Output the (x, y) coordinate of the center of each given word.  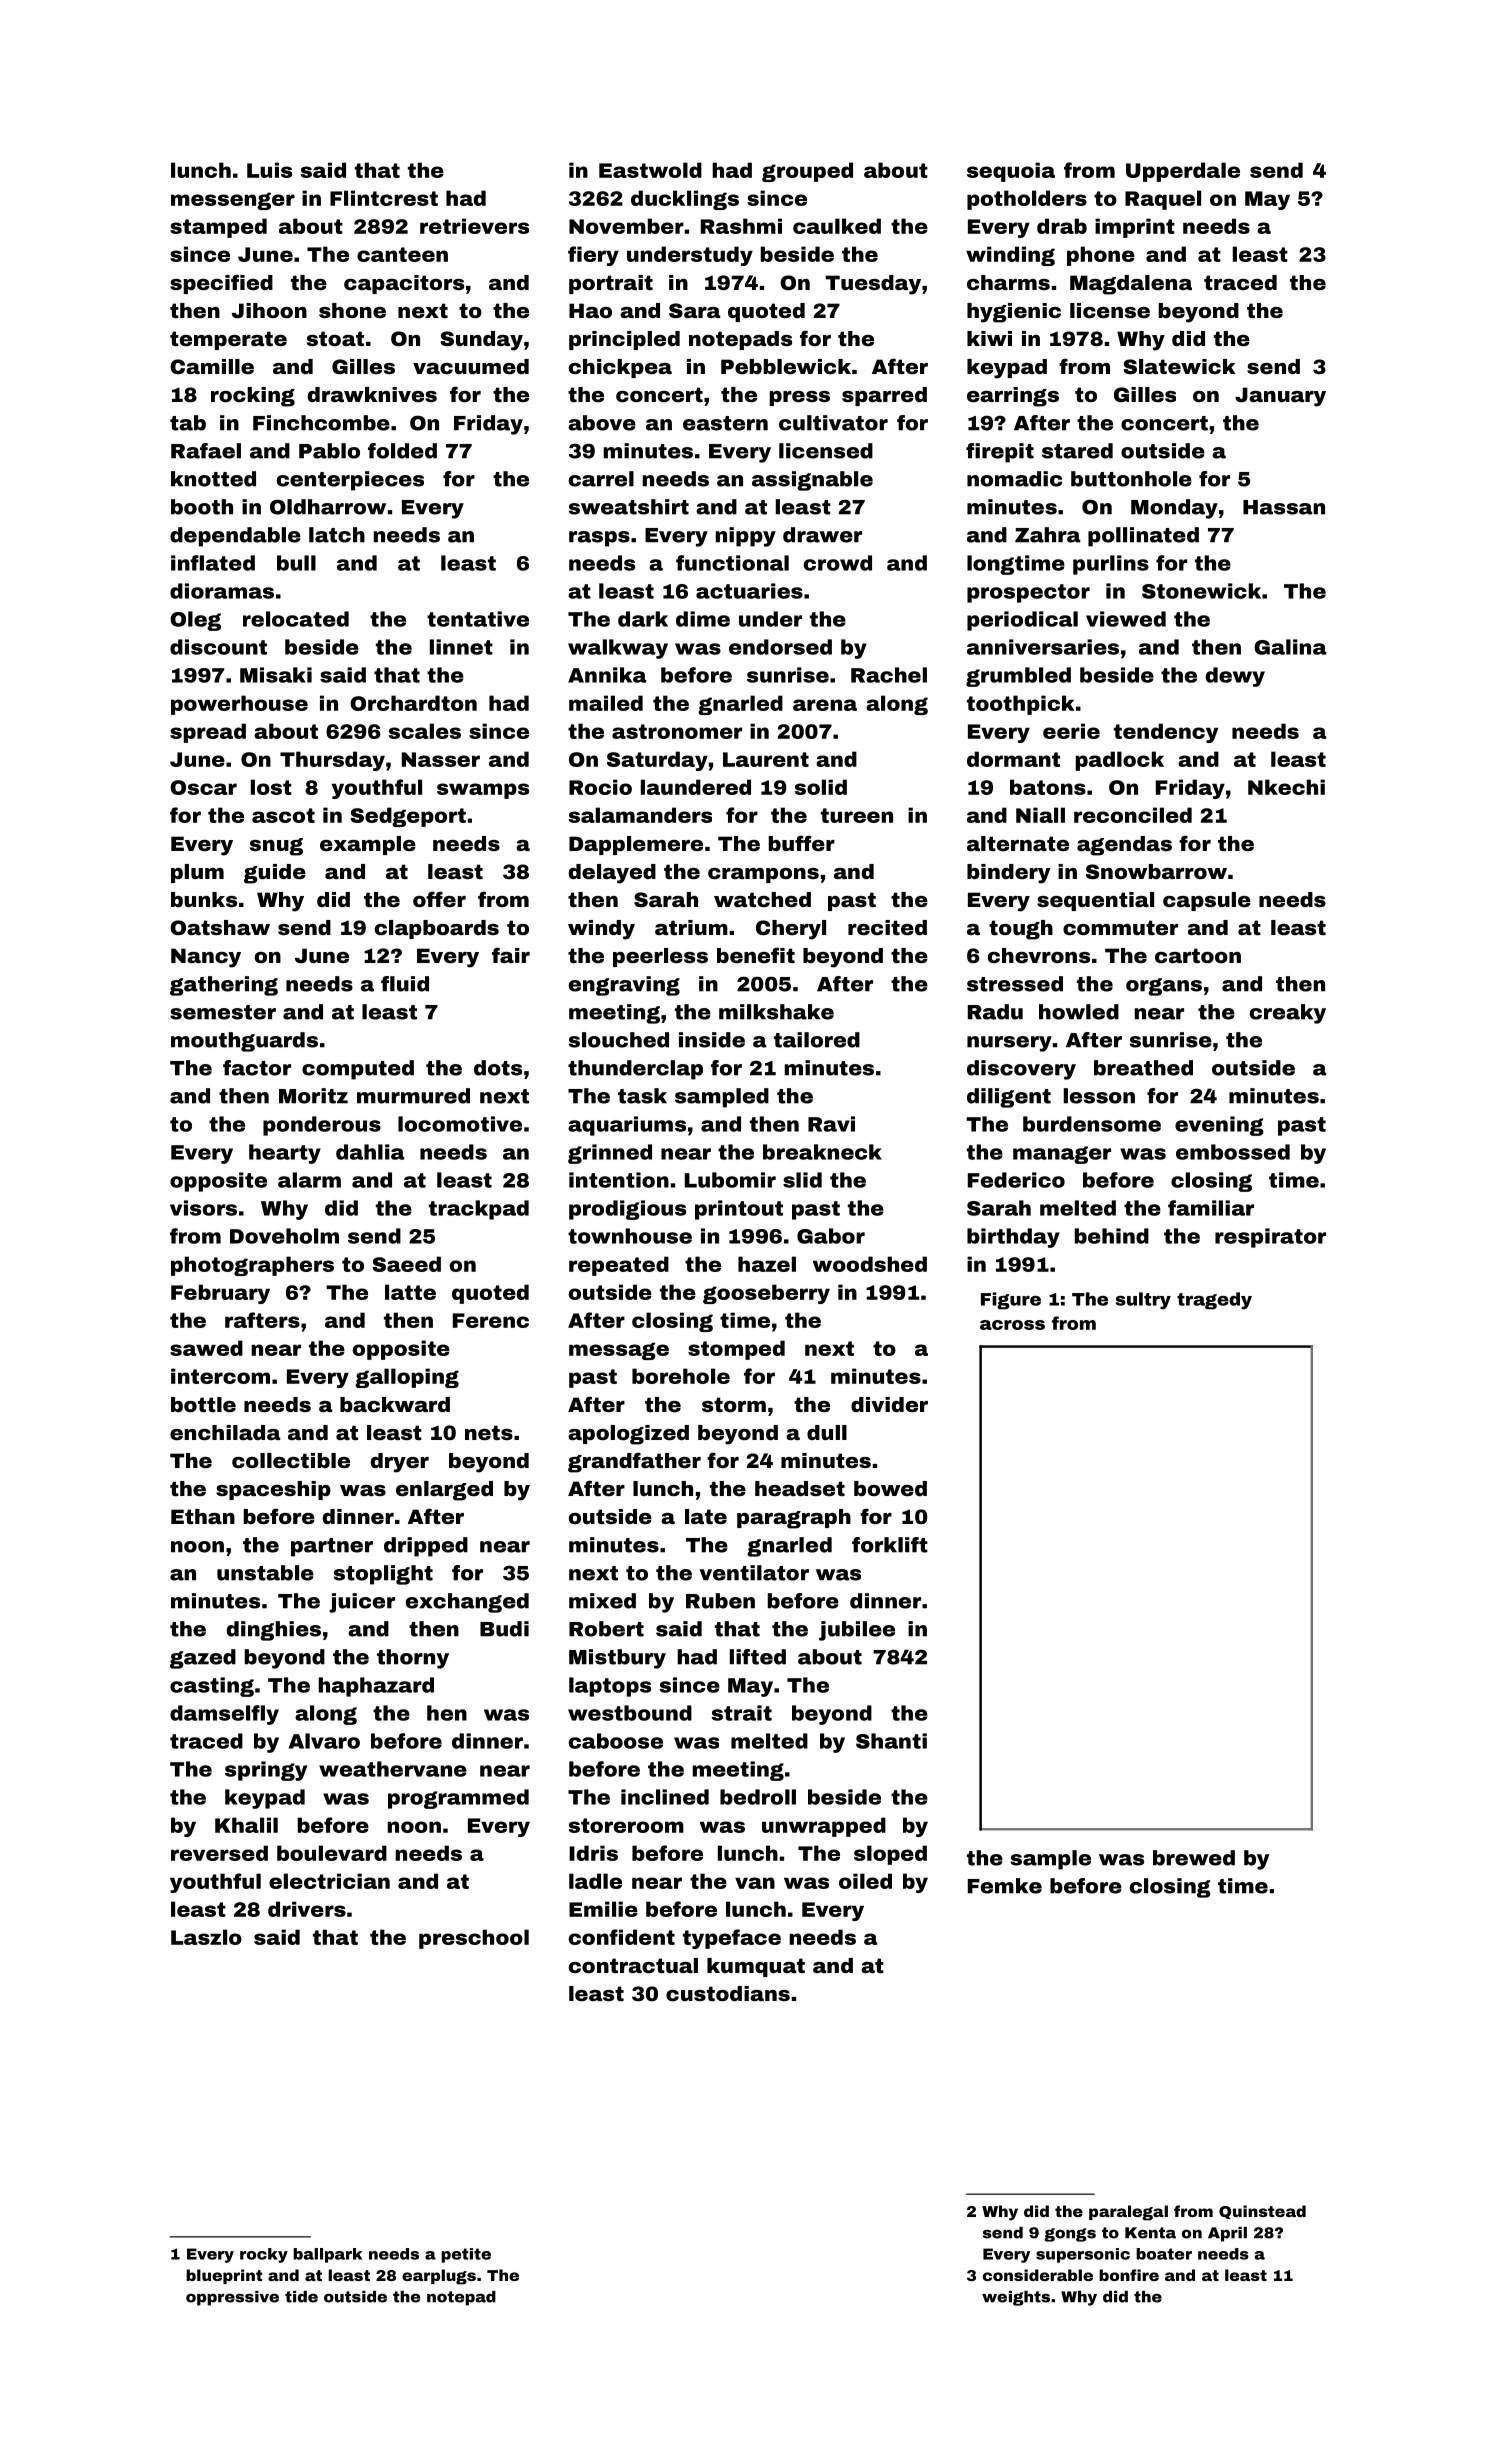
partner (332, 1547)
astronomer (677, 731)
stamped (218, 228)
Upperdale (1183, 172)
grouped (807, 172)
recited (887, 927)
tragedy (1214, 1301)
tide (301, 2297)
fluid (405, 984)
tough (1021, 930)
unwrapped (824, 1827)
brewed (1194, 1858)
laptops (610, 1687)
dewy (1235, 677)
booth (202, 507)
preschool (474, 1939)
